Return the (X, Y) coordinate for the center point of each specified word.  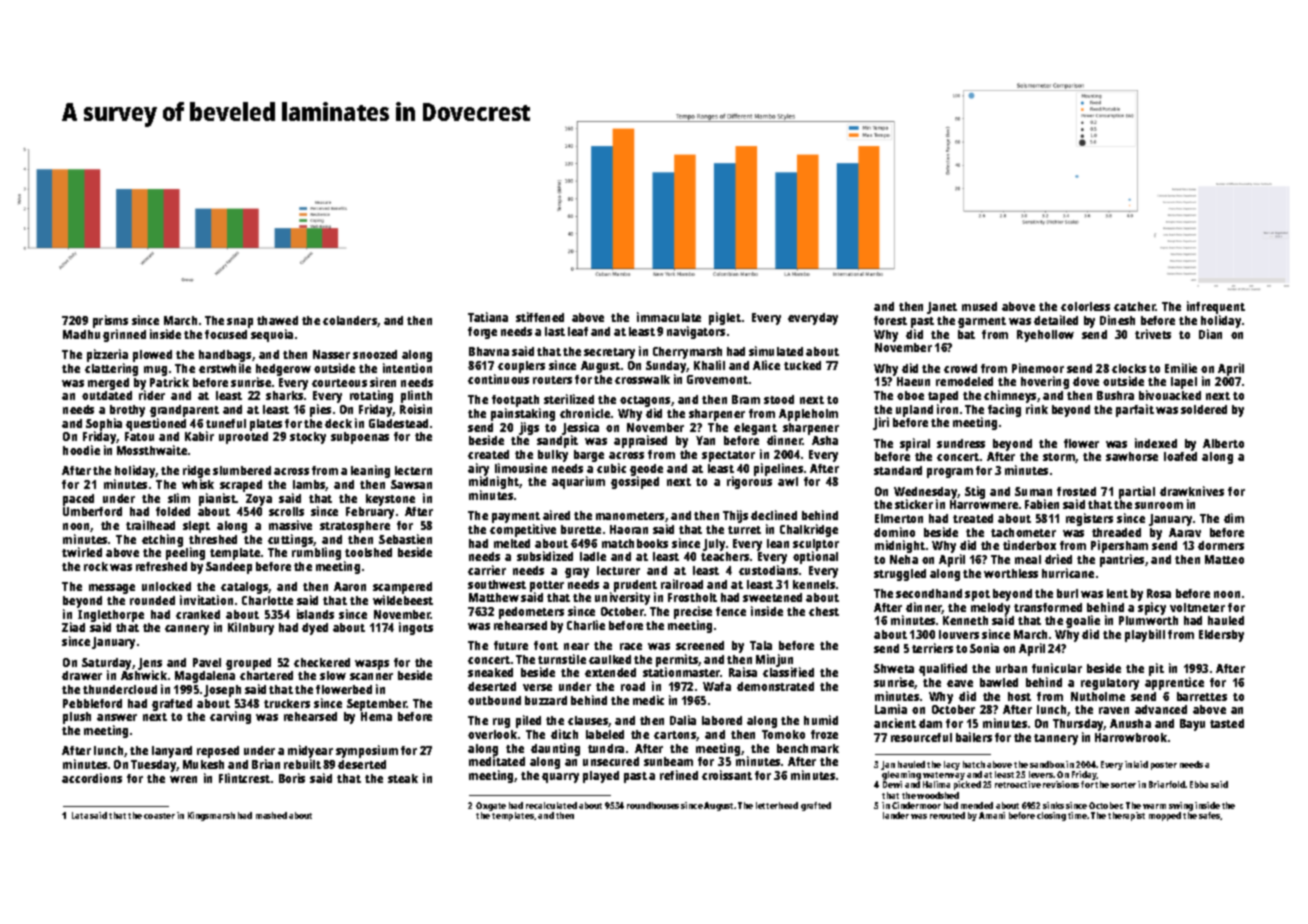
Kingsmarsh (211, 816)
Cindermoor (916, 805)
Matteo (1224, 559)
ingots (416, 628)
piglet (725, 318)
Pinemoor (1038, 368)
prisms (110, 321)
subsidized (545, 556)
